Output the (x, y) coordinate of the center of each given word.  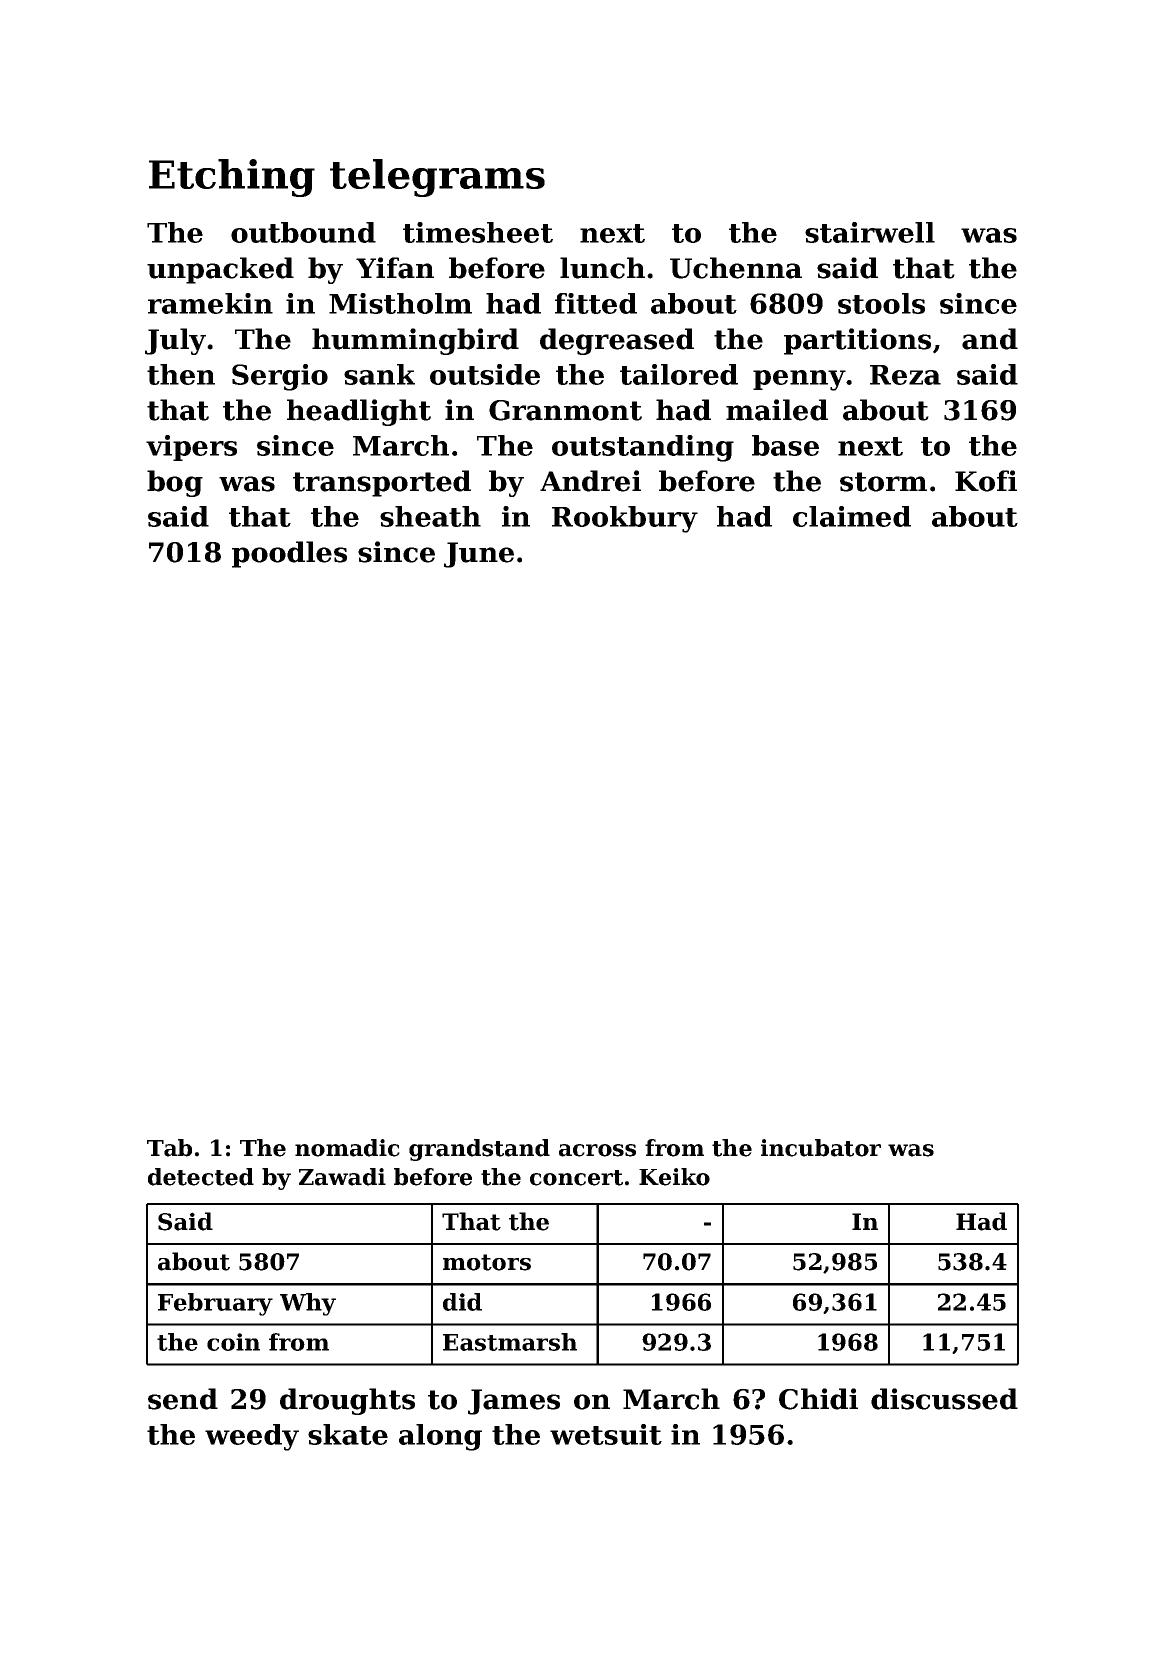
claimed (852, 516)
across (597, 1150)
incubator (821, 1148)
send (183, 1399)
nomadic (347, 1148)
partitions (857, 341)
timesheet (478, 232)
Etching (232, 178)
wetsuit (606, 1434)
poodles (289, 554)
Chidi (818, 1399)
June (479, 555)
